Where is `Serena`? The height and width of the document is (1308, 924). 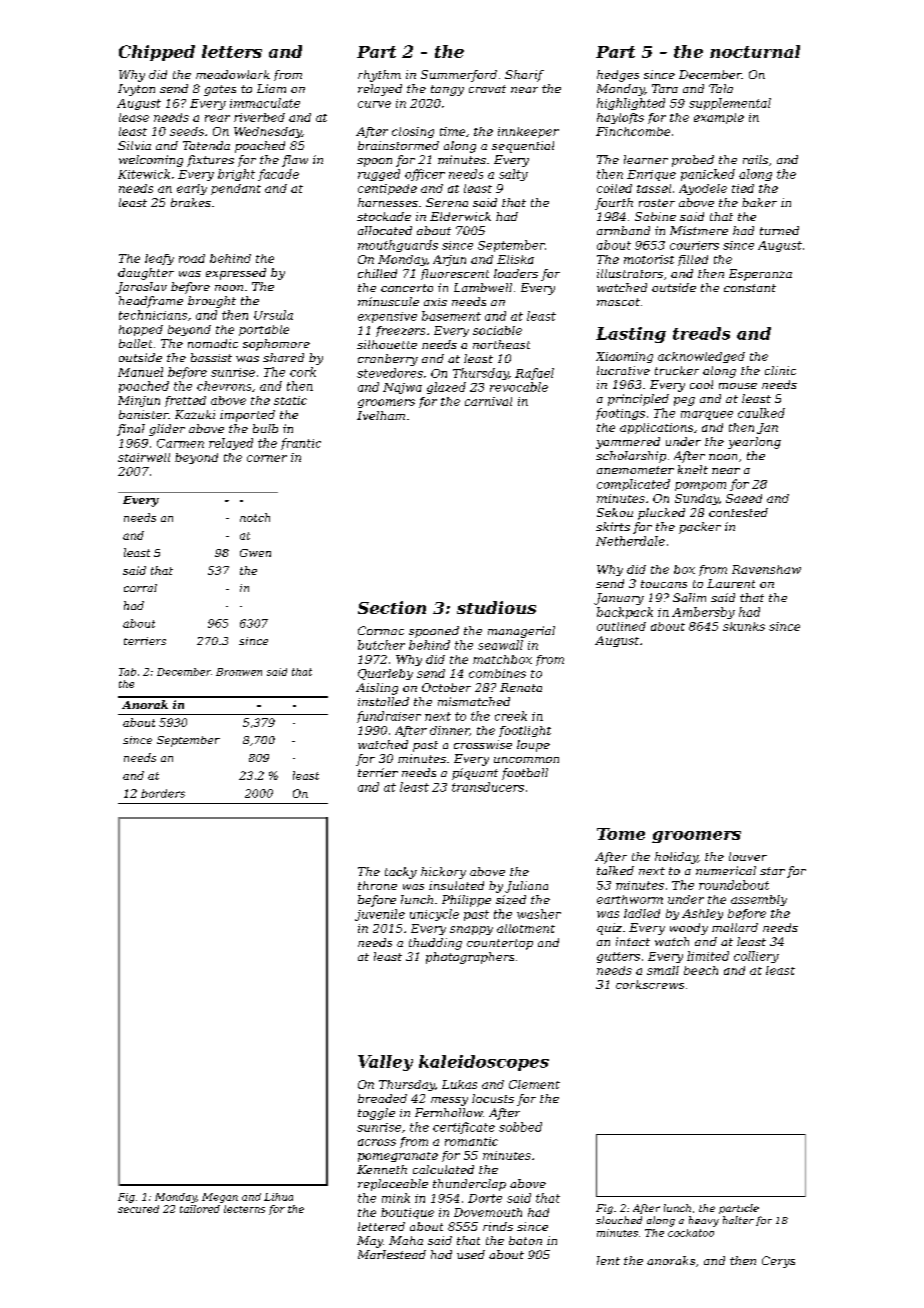
Serena is located at coordinates (447, 202).
